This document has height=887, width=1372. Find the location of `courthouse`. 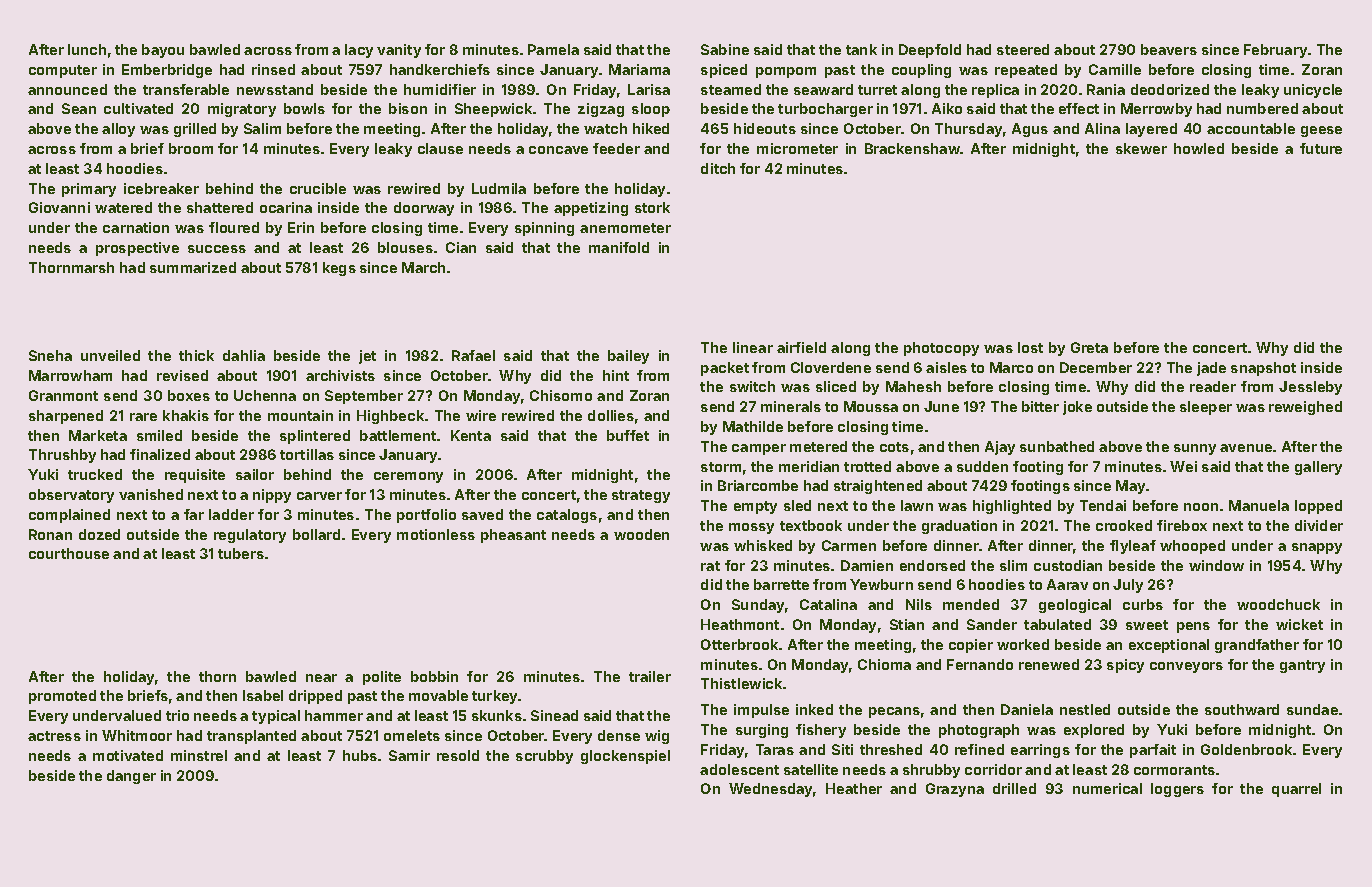

courthouse is located at coordinates (69, 553).
